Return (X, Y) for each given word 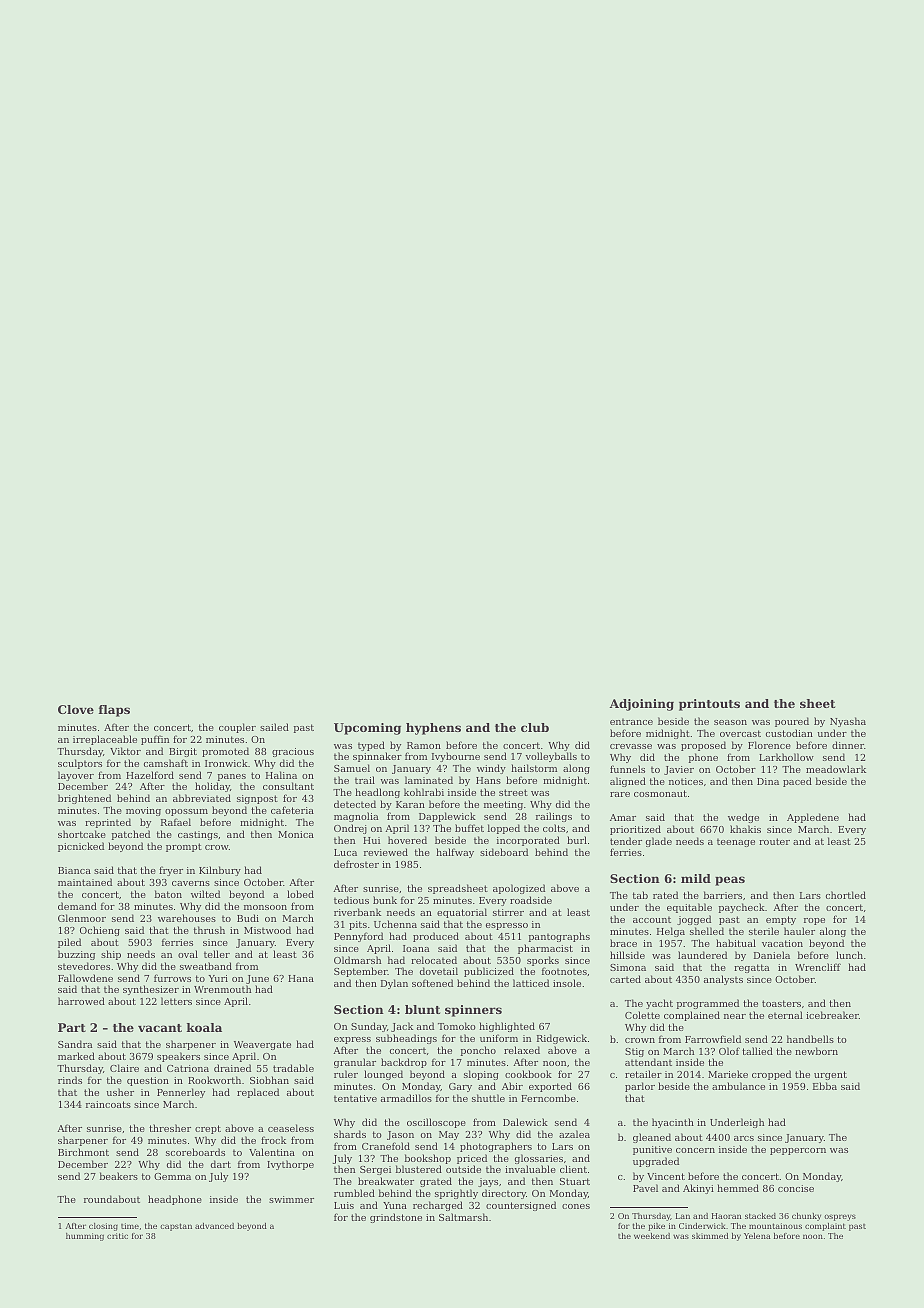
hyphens (433, 729)
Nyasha (848, 722)
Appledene (813, 818)
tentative (355, 1098)
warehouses (187, 918)
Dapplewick (447, 817)
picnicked (81, 847)
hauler (799, 931)
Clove (76, 709)
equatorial (462, 913)
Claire (124, 1068)
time (130, 1226)
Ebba (825, 1086)
